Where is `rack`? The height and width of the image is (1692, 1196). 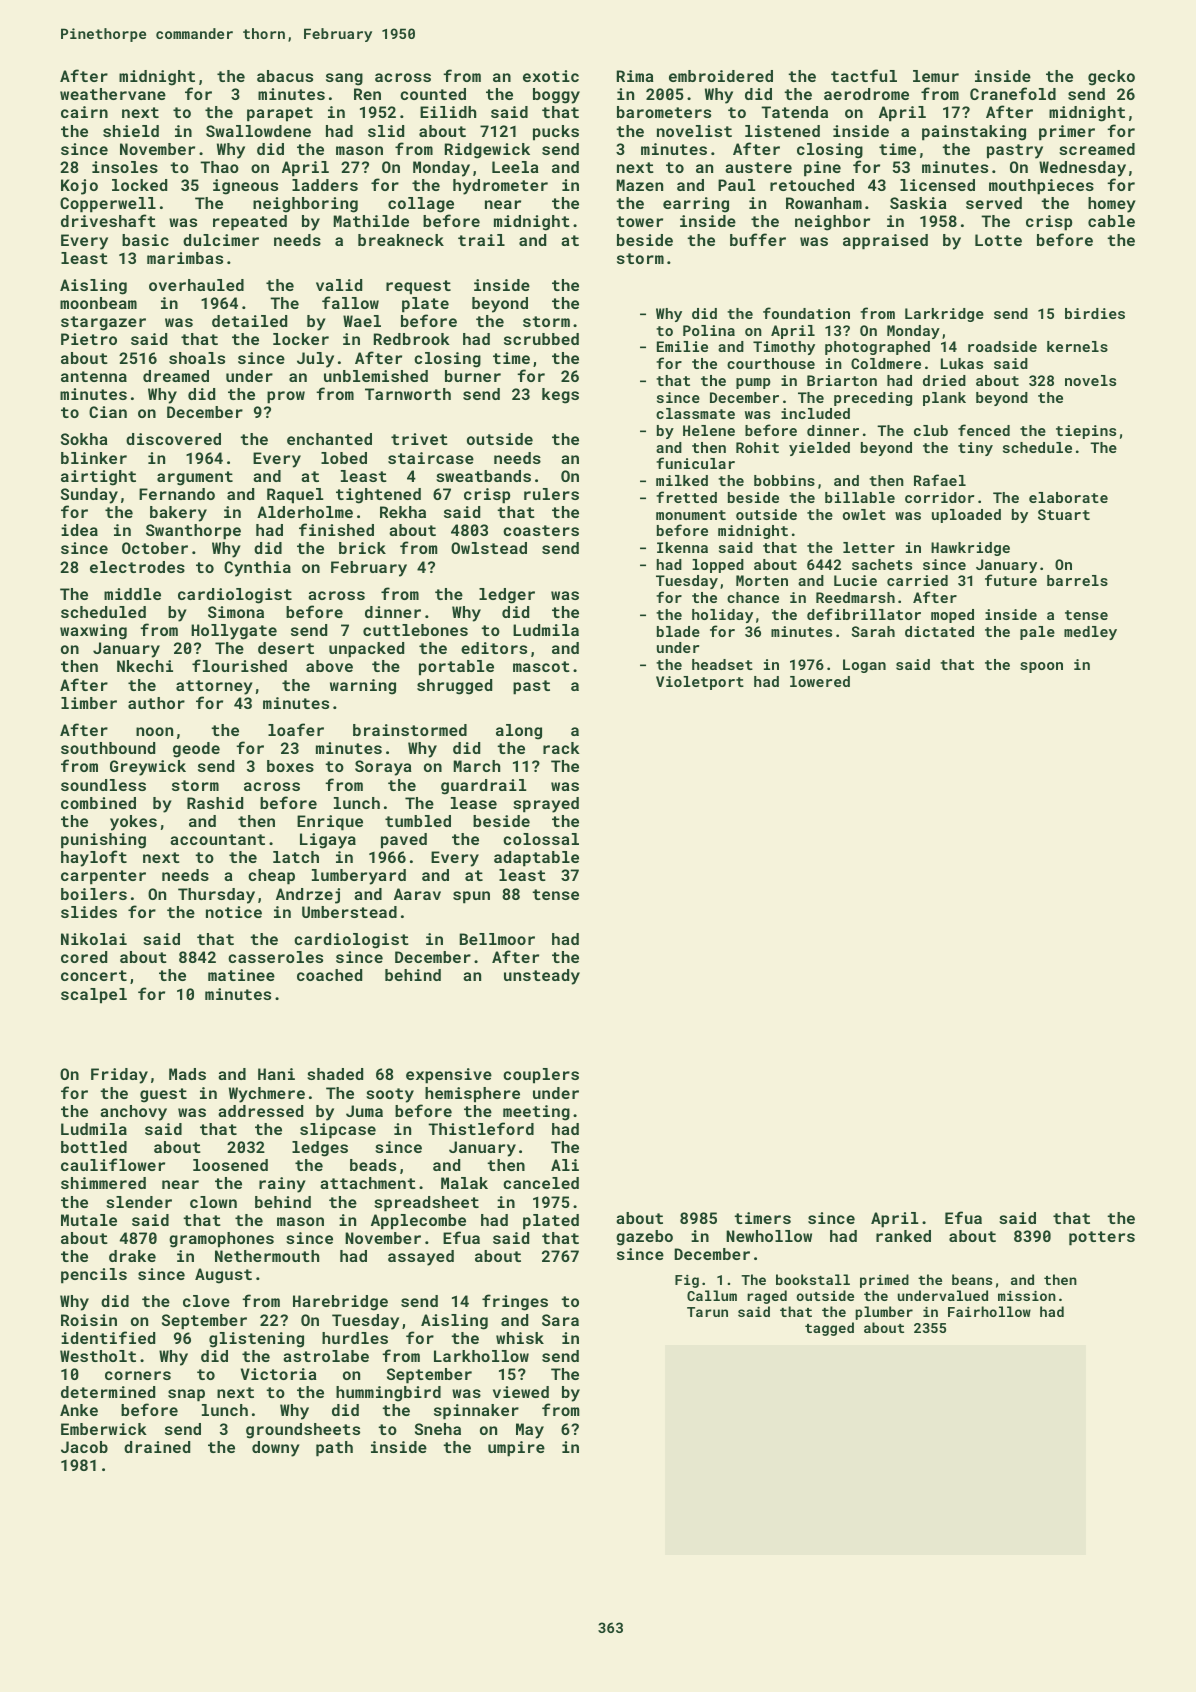 rack is located at coordinates (561, 748).
